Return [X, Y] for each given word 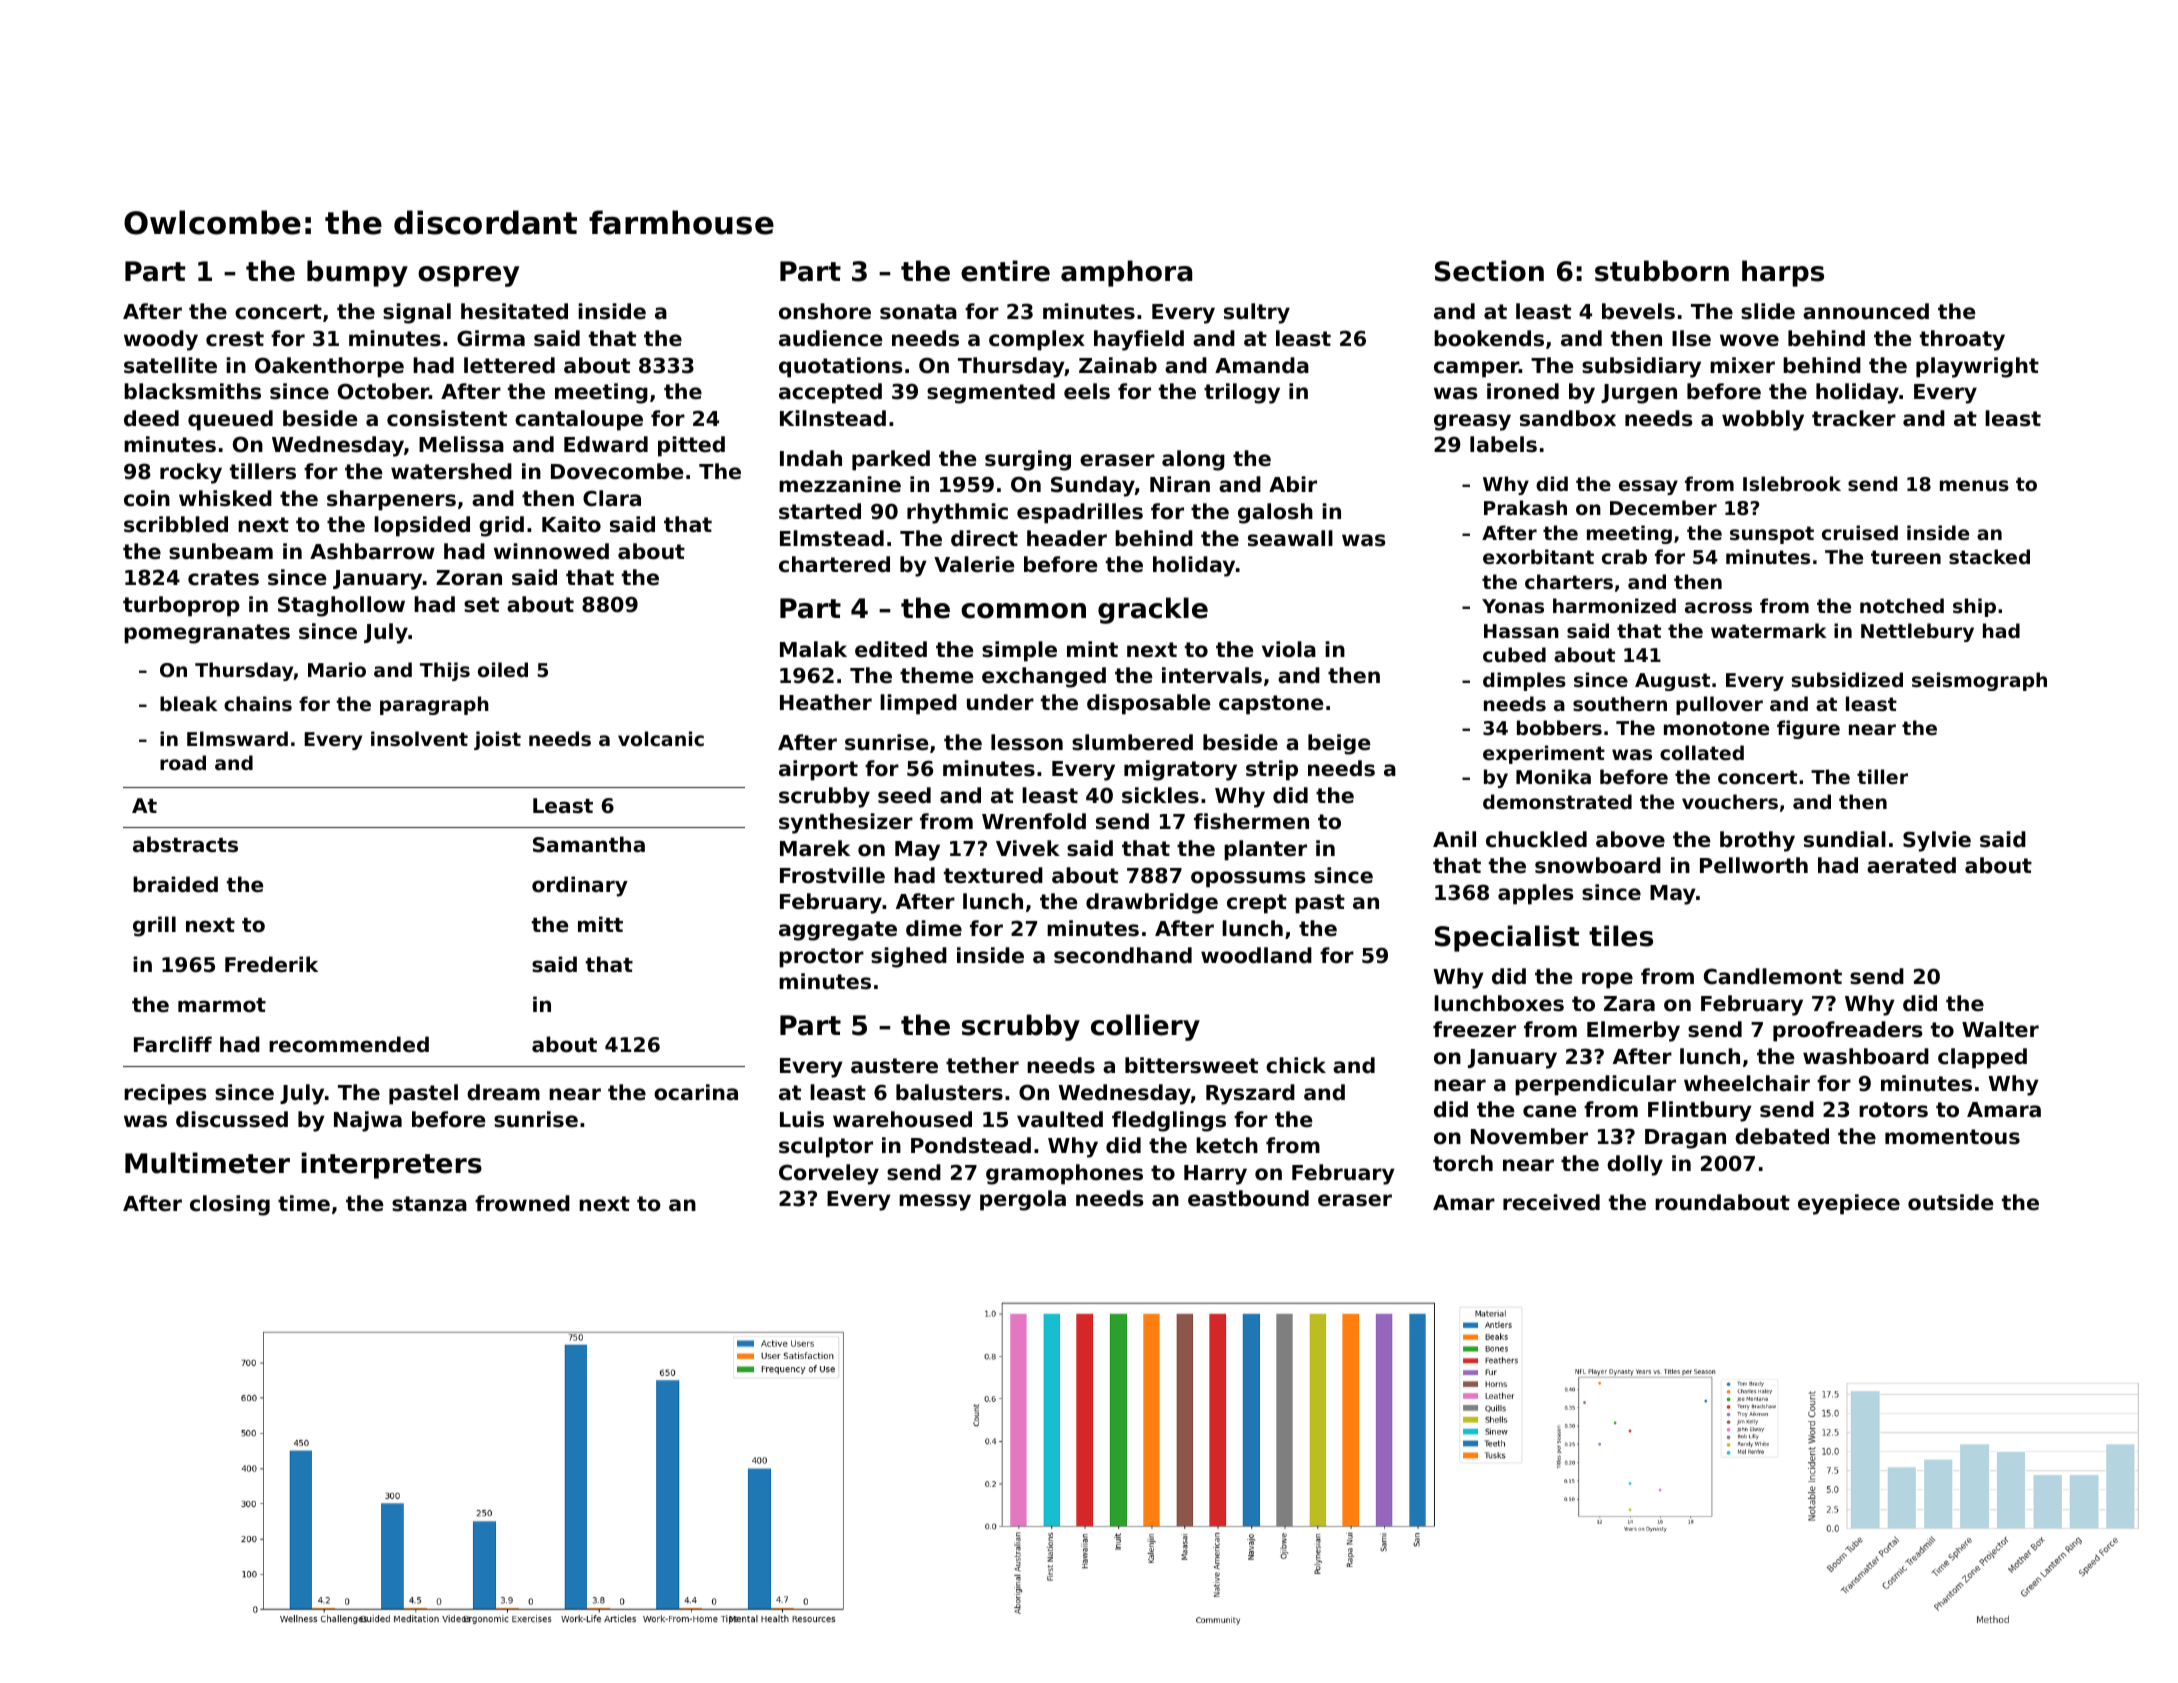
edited [891, 649]
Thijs [445, 671]
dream [503, 1092]
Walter [2000, 1029]
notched [1902, 605]
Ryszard [1250, 1094]
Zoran [469, 578]
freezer [1474, 1029]
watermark [1769, 630]
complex [1037, 340]
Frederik [271, 964]
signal [417, 313]
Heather [826, 702]
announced [1866, 311]
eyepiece [1849, 1204]
